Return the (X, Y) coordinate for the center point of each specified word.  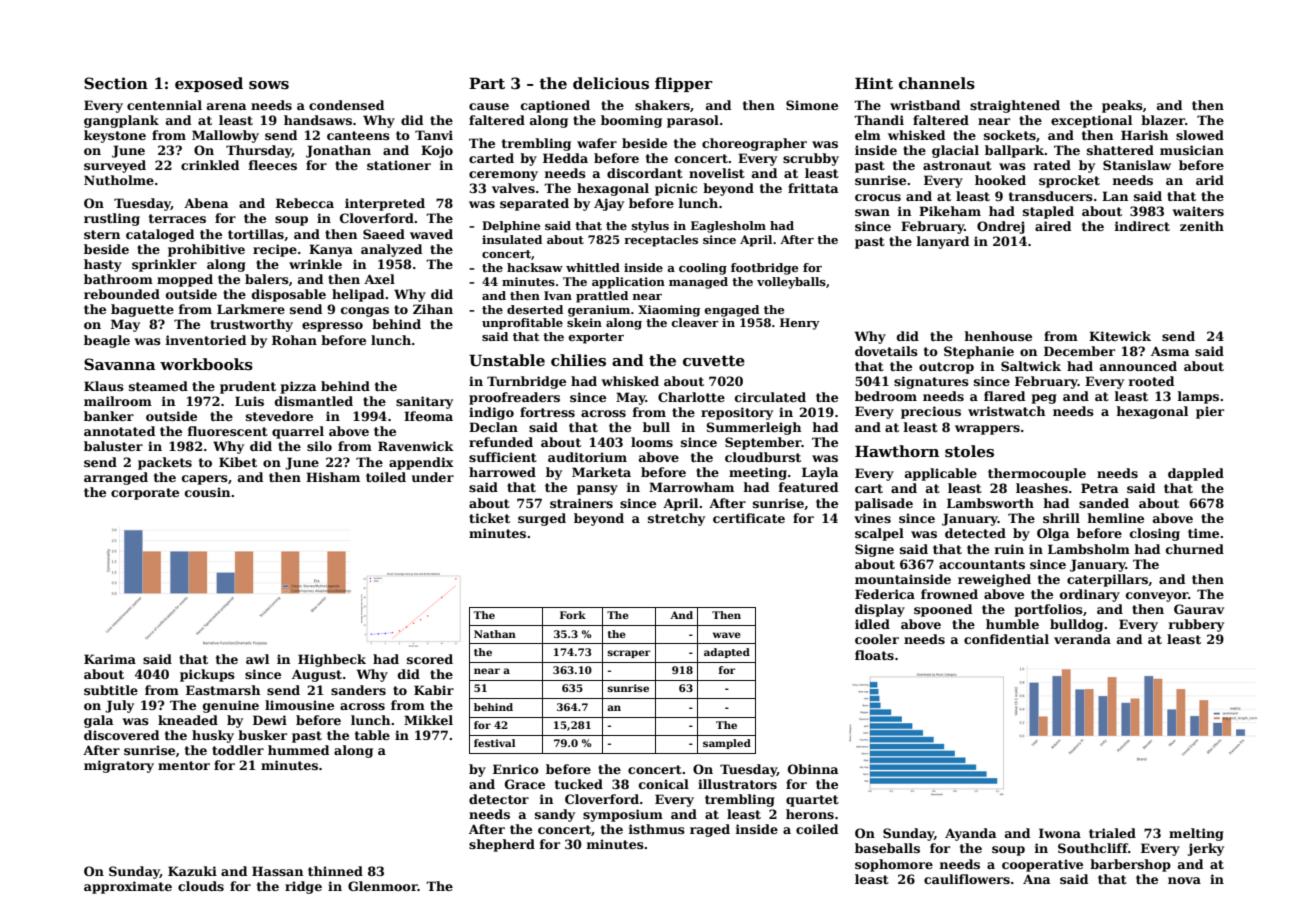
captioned (555, 106)
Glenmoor (383, 886)
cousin (207, 492)
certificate (749, 518)
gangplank (121, 121)
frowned (949, 594)
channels (937, 83)
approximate (128, 887)
